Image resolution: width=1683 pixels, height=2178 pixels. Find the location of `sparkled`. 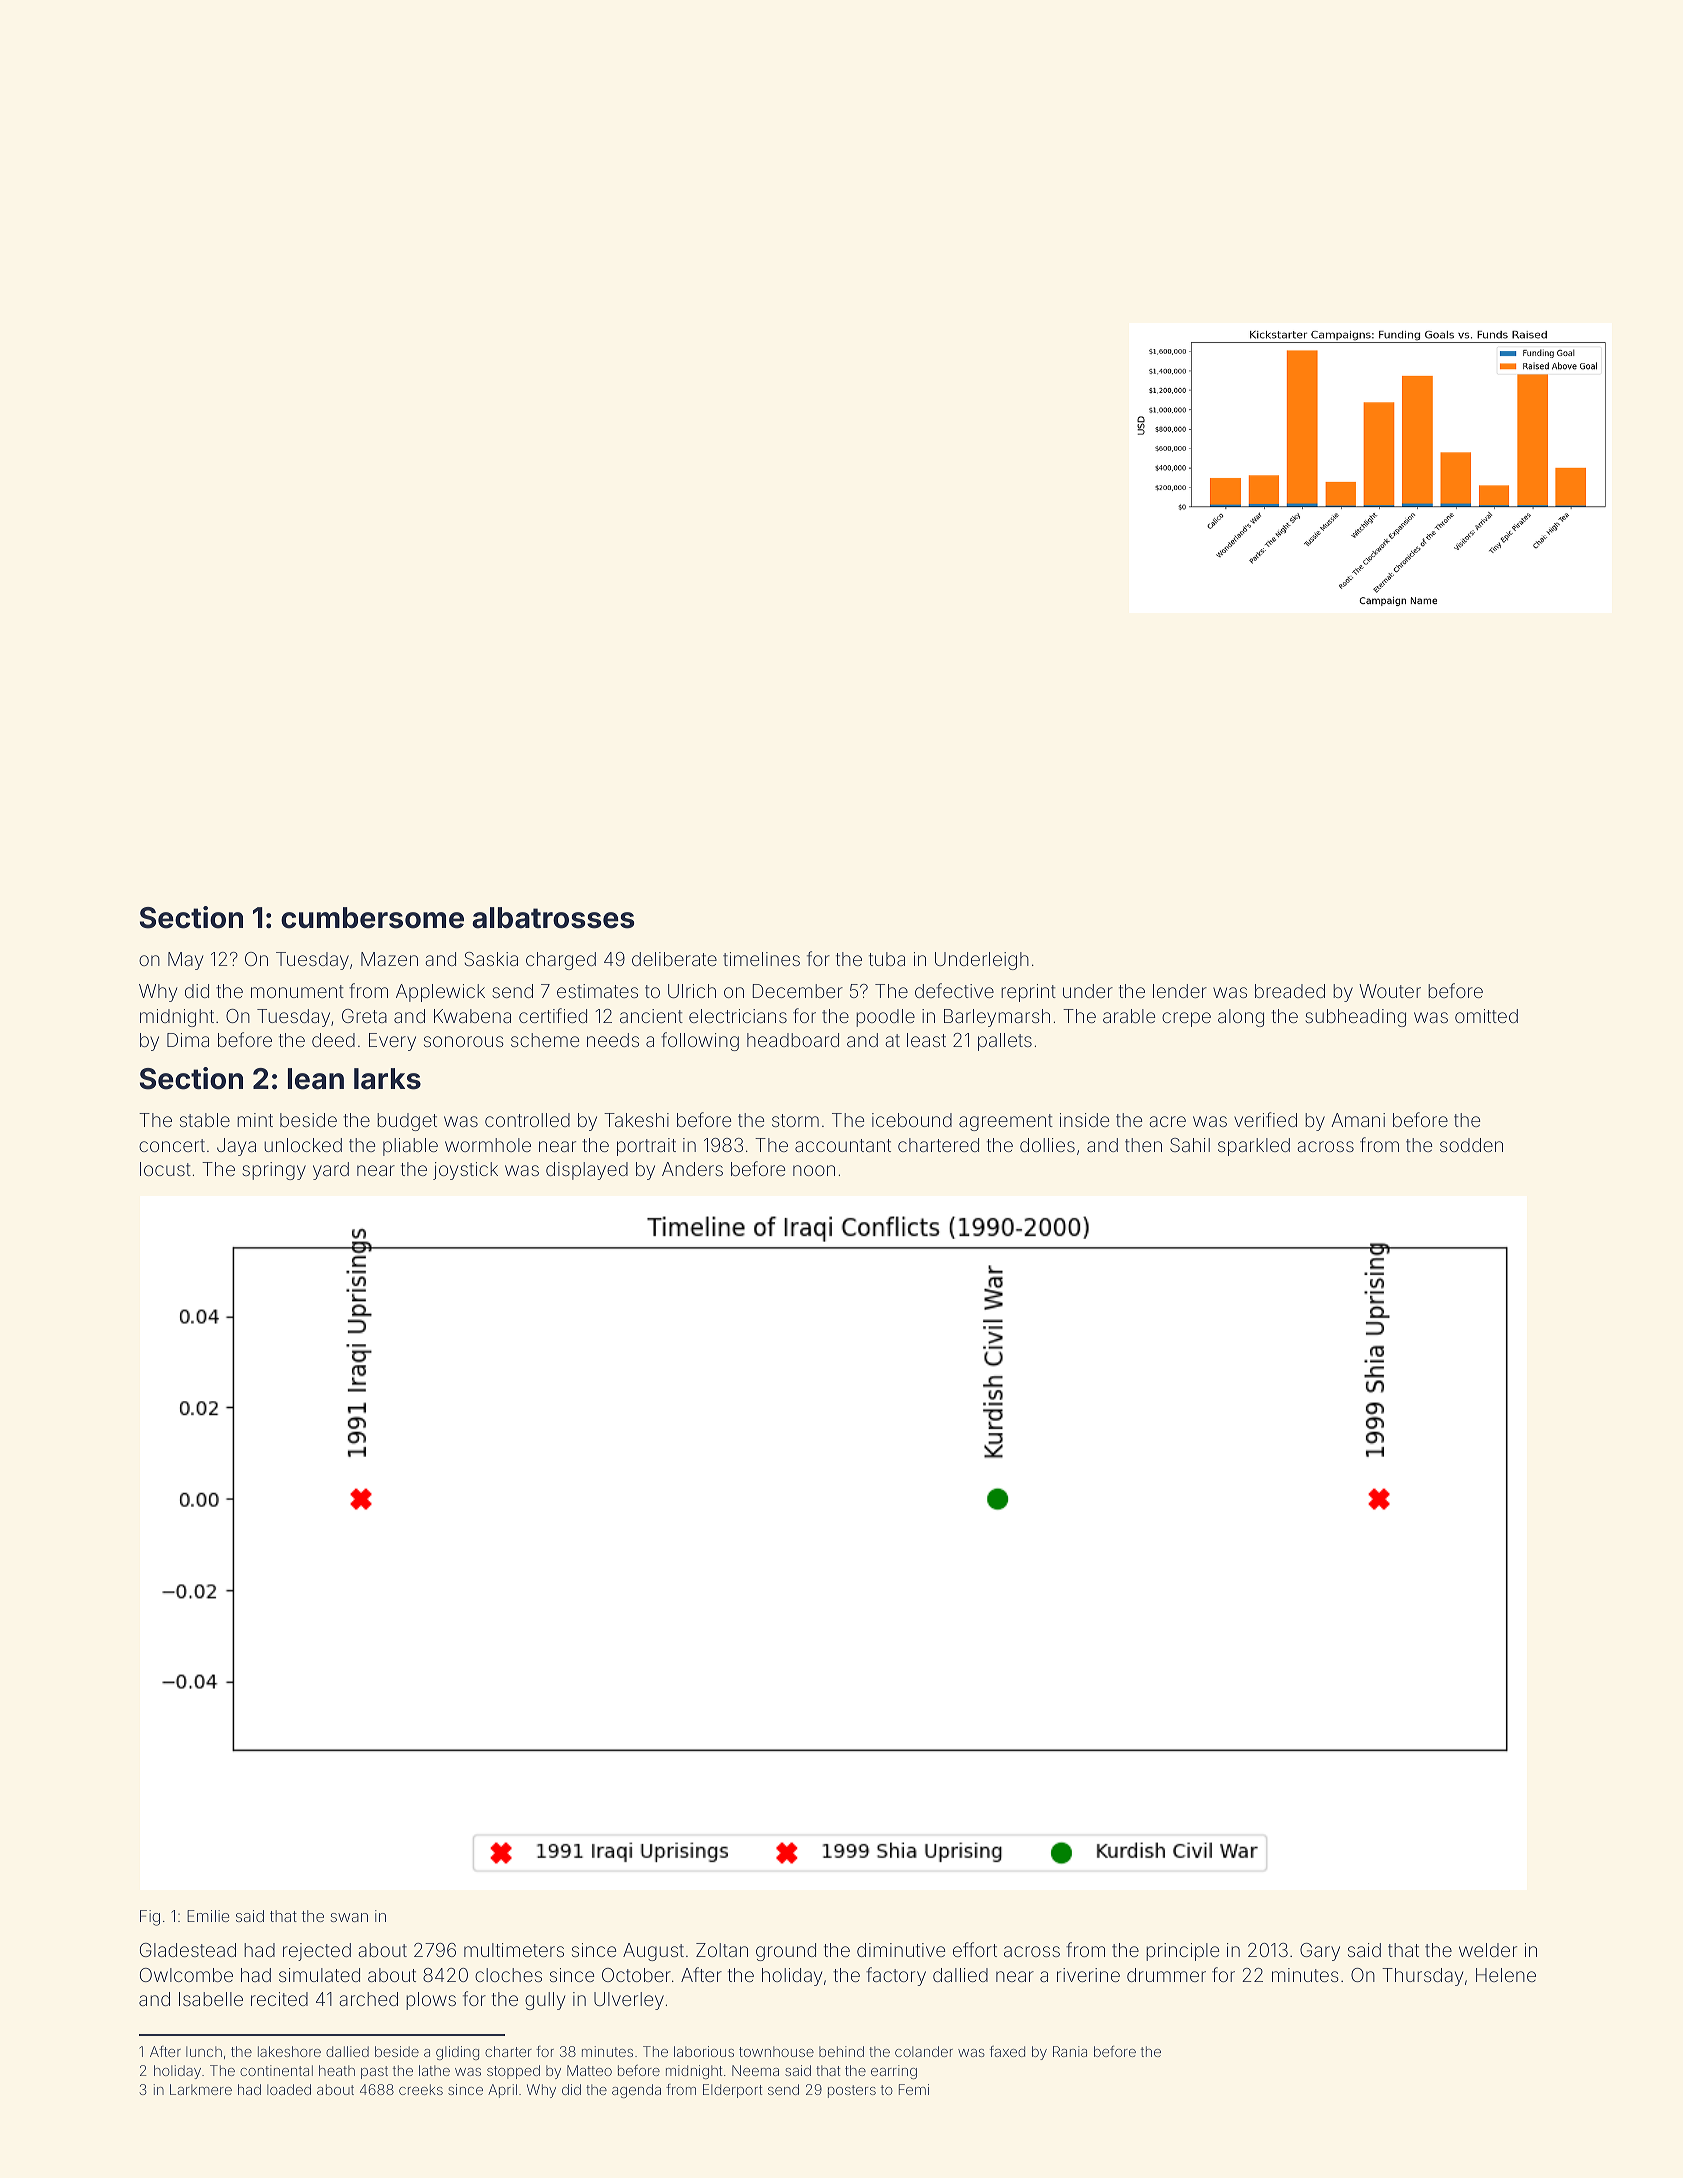

sparkled is located at coordinates (1254, 1147).
